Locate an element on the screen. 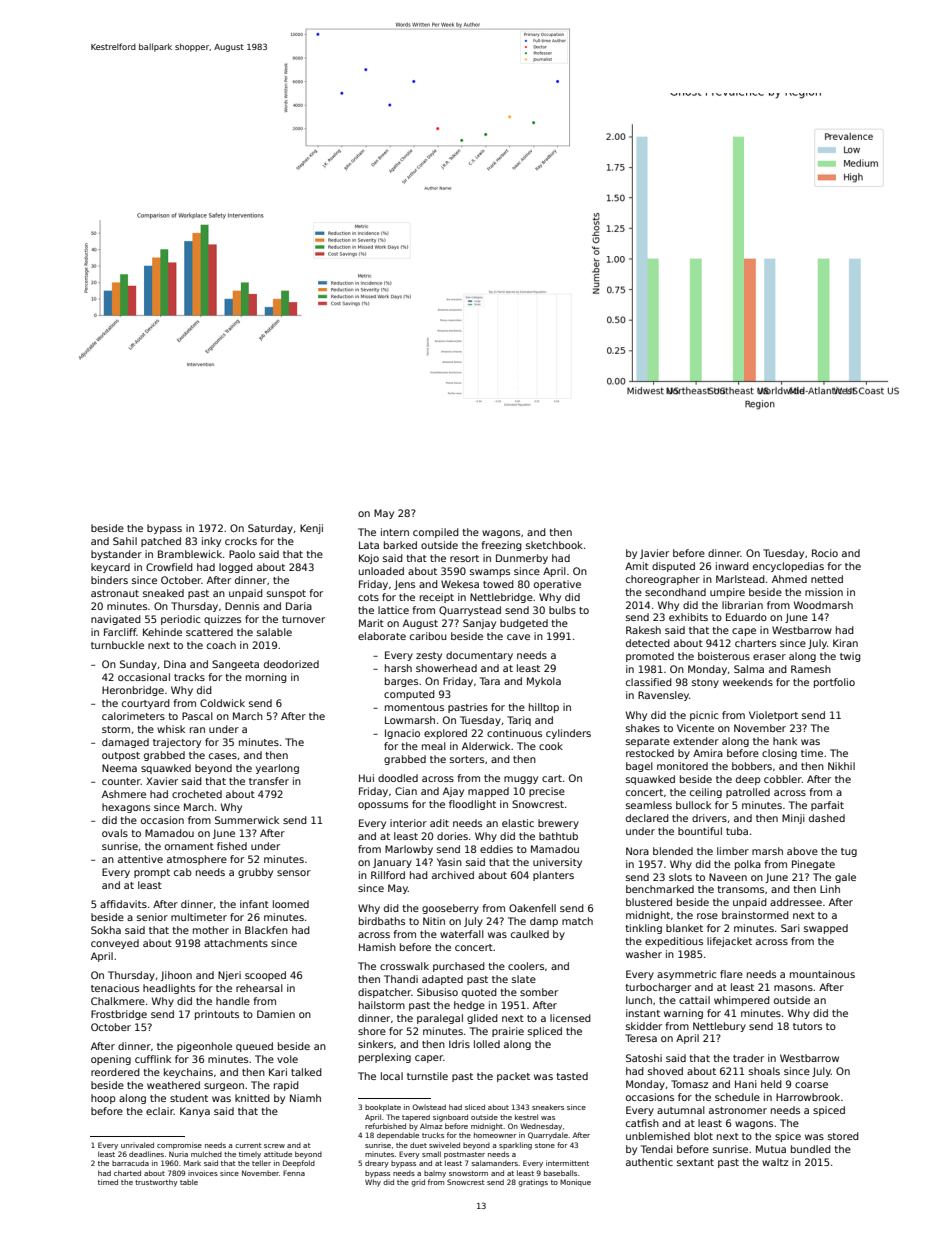 This screenshot has height=1233, width=952. sensor is located at coordinates (294, 873).
